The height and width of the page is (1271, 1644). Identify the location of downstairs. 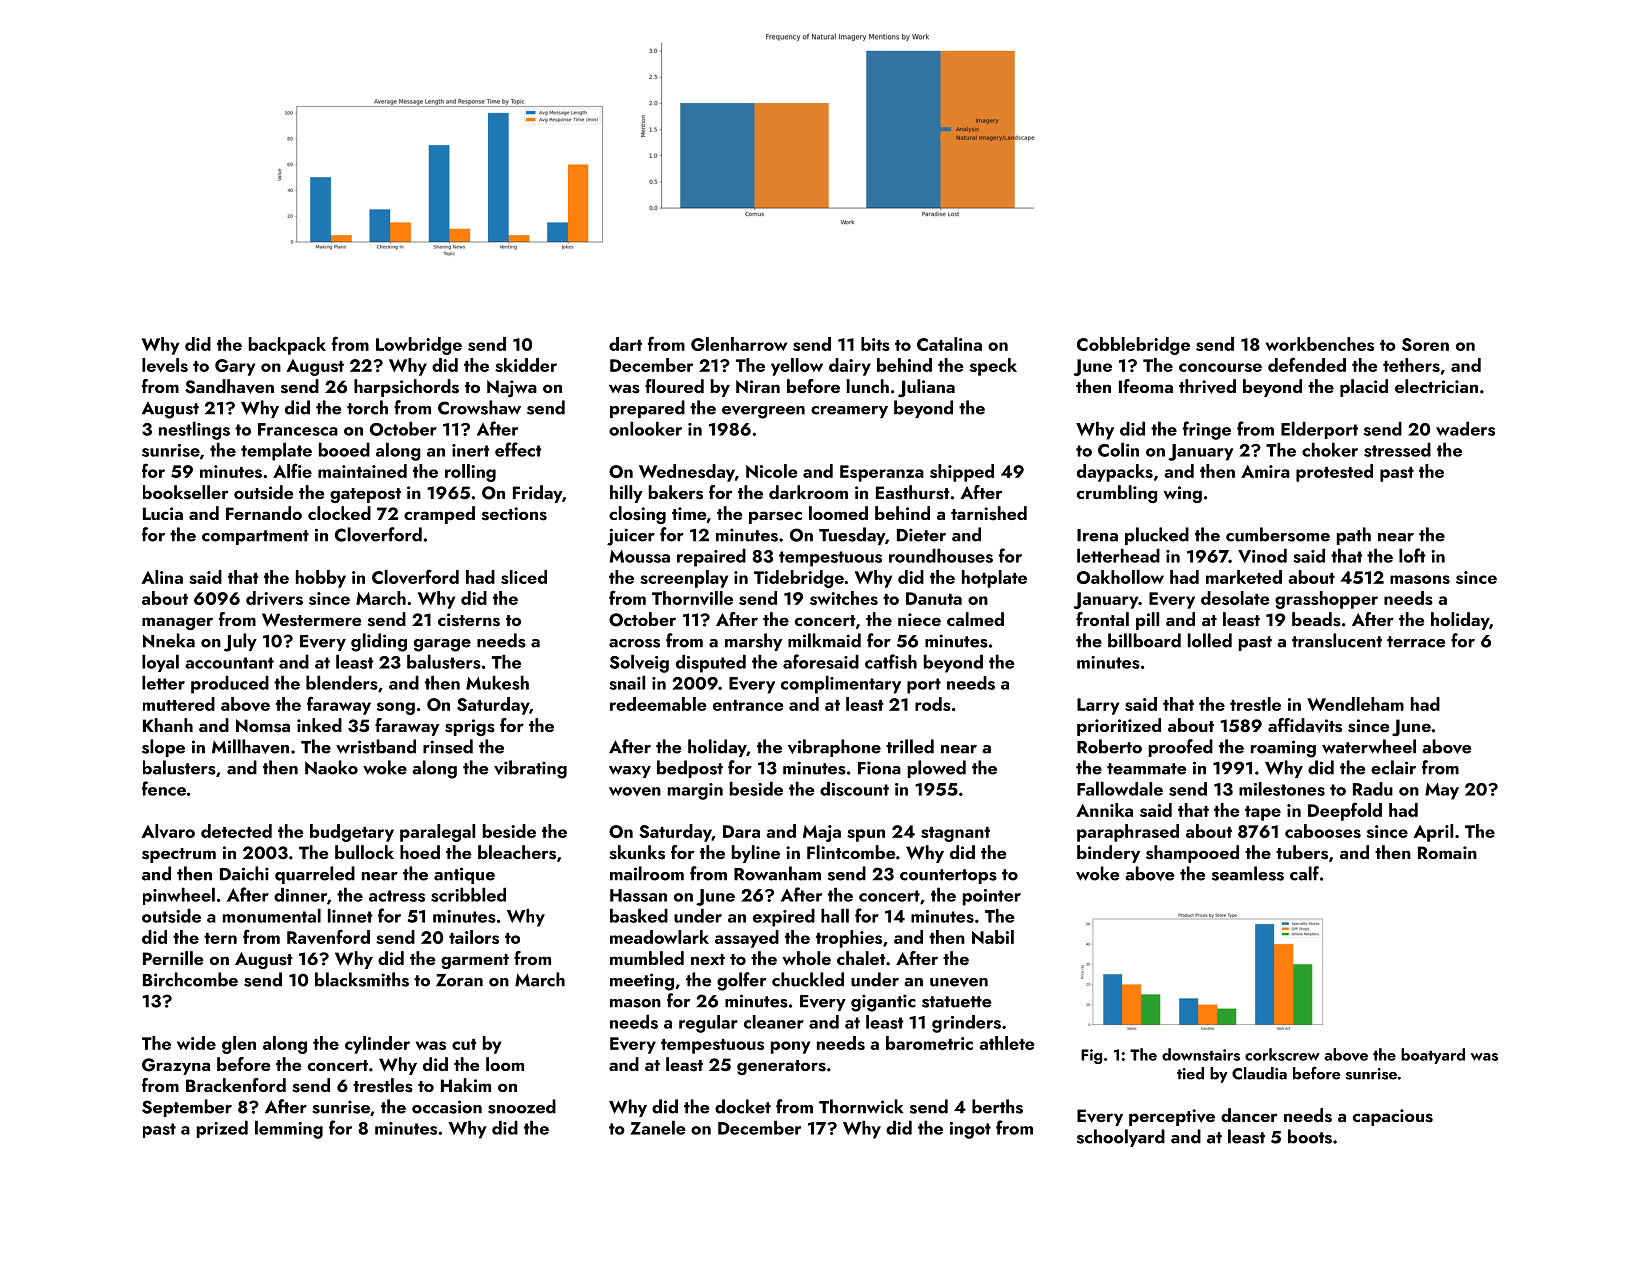
(1201, 1054).
